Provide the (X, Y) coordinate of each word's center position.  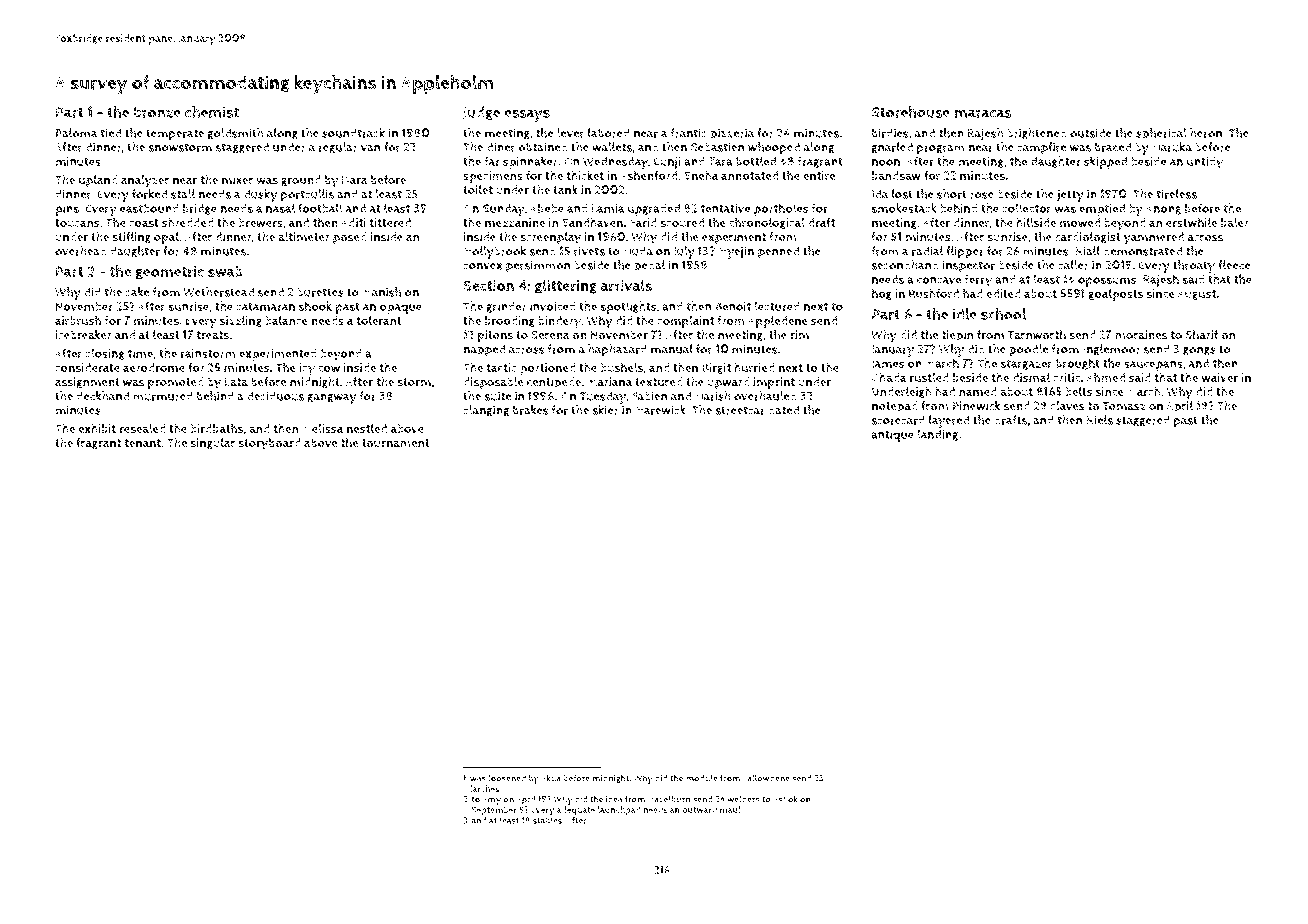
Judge (481, 113)
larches (484, 788)
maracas (982, 113)
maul (730, 809)
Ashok (785, 799)
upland (98, 181)
